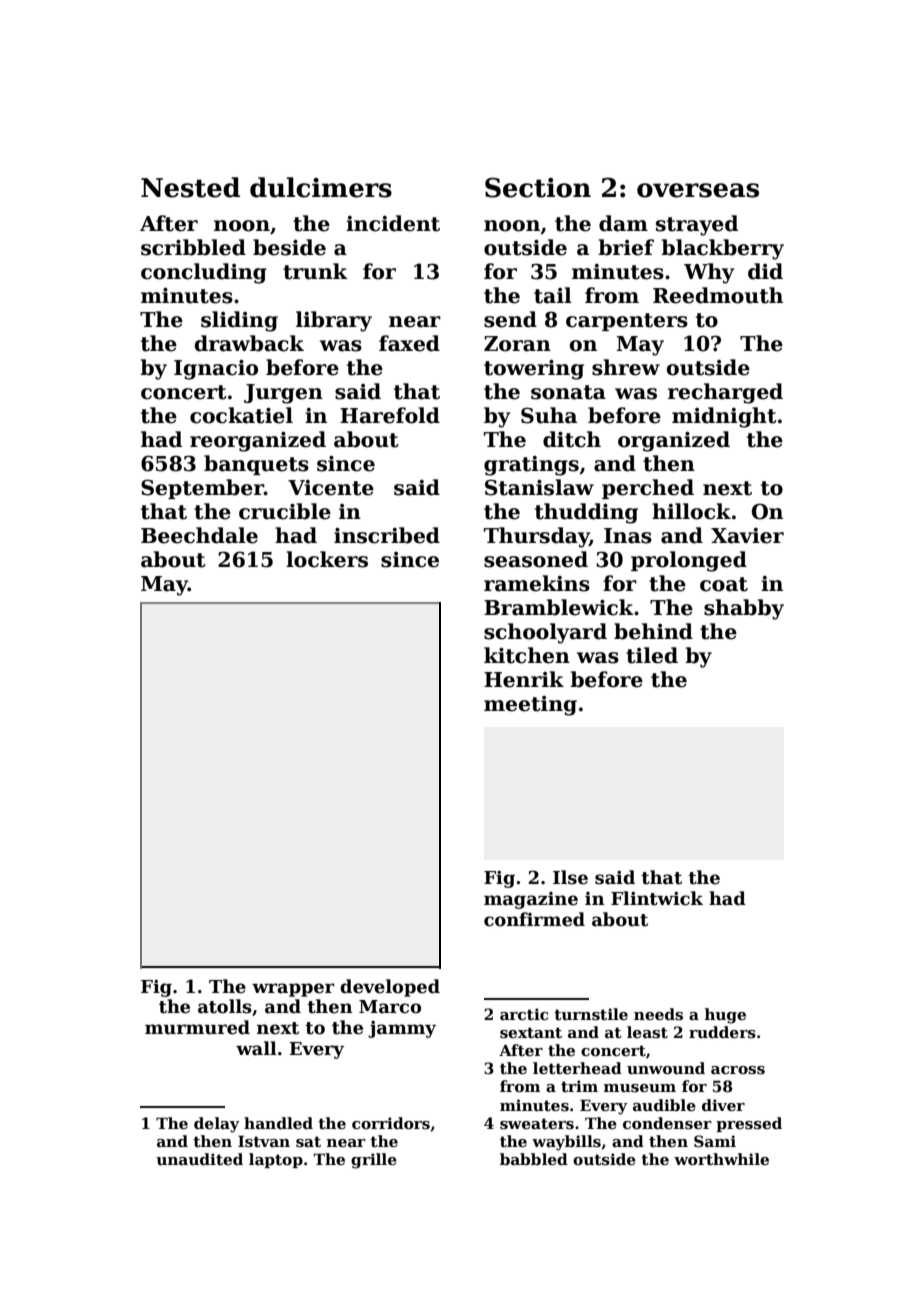 The image size is (924, 1311). I want to click on confirmed, so click(534, 919).
